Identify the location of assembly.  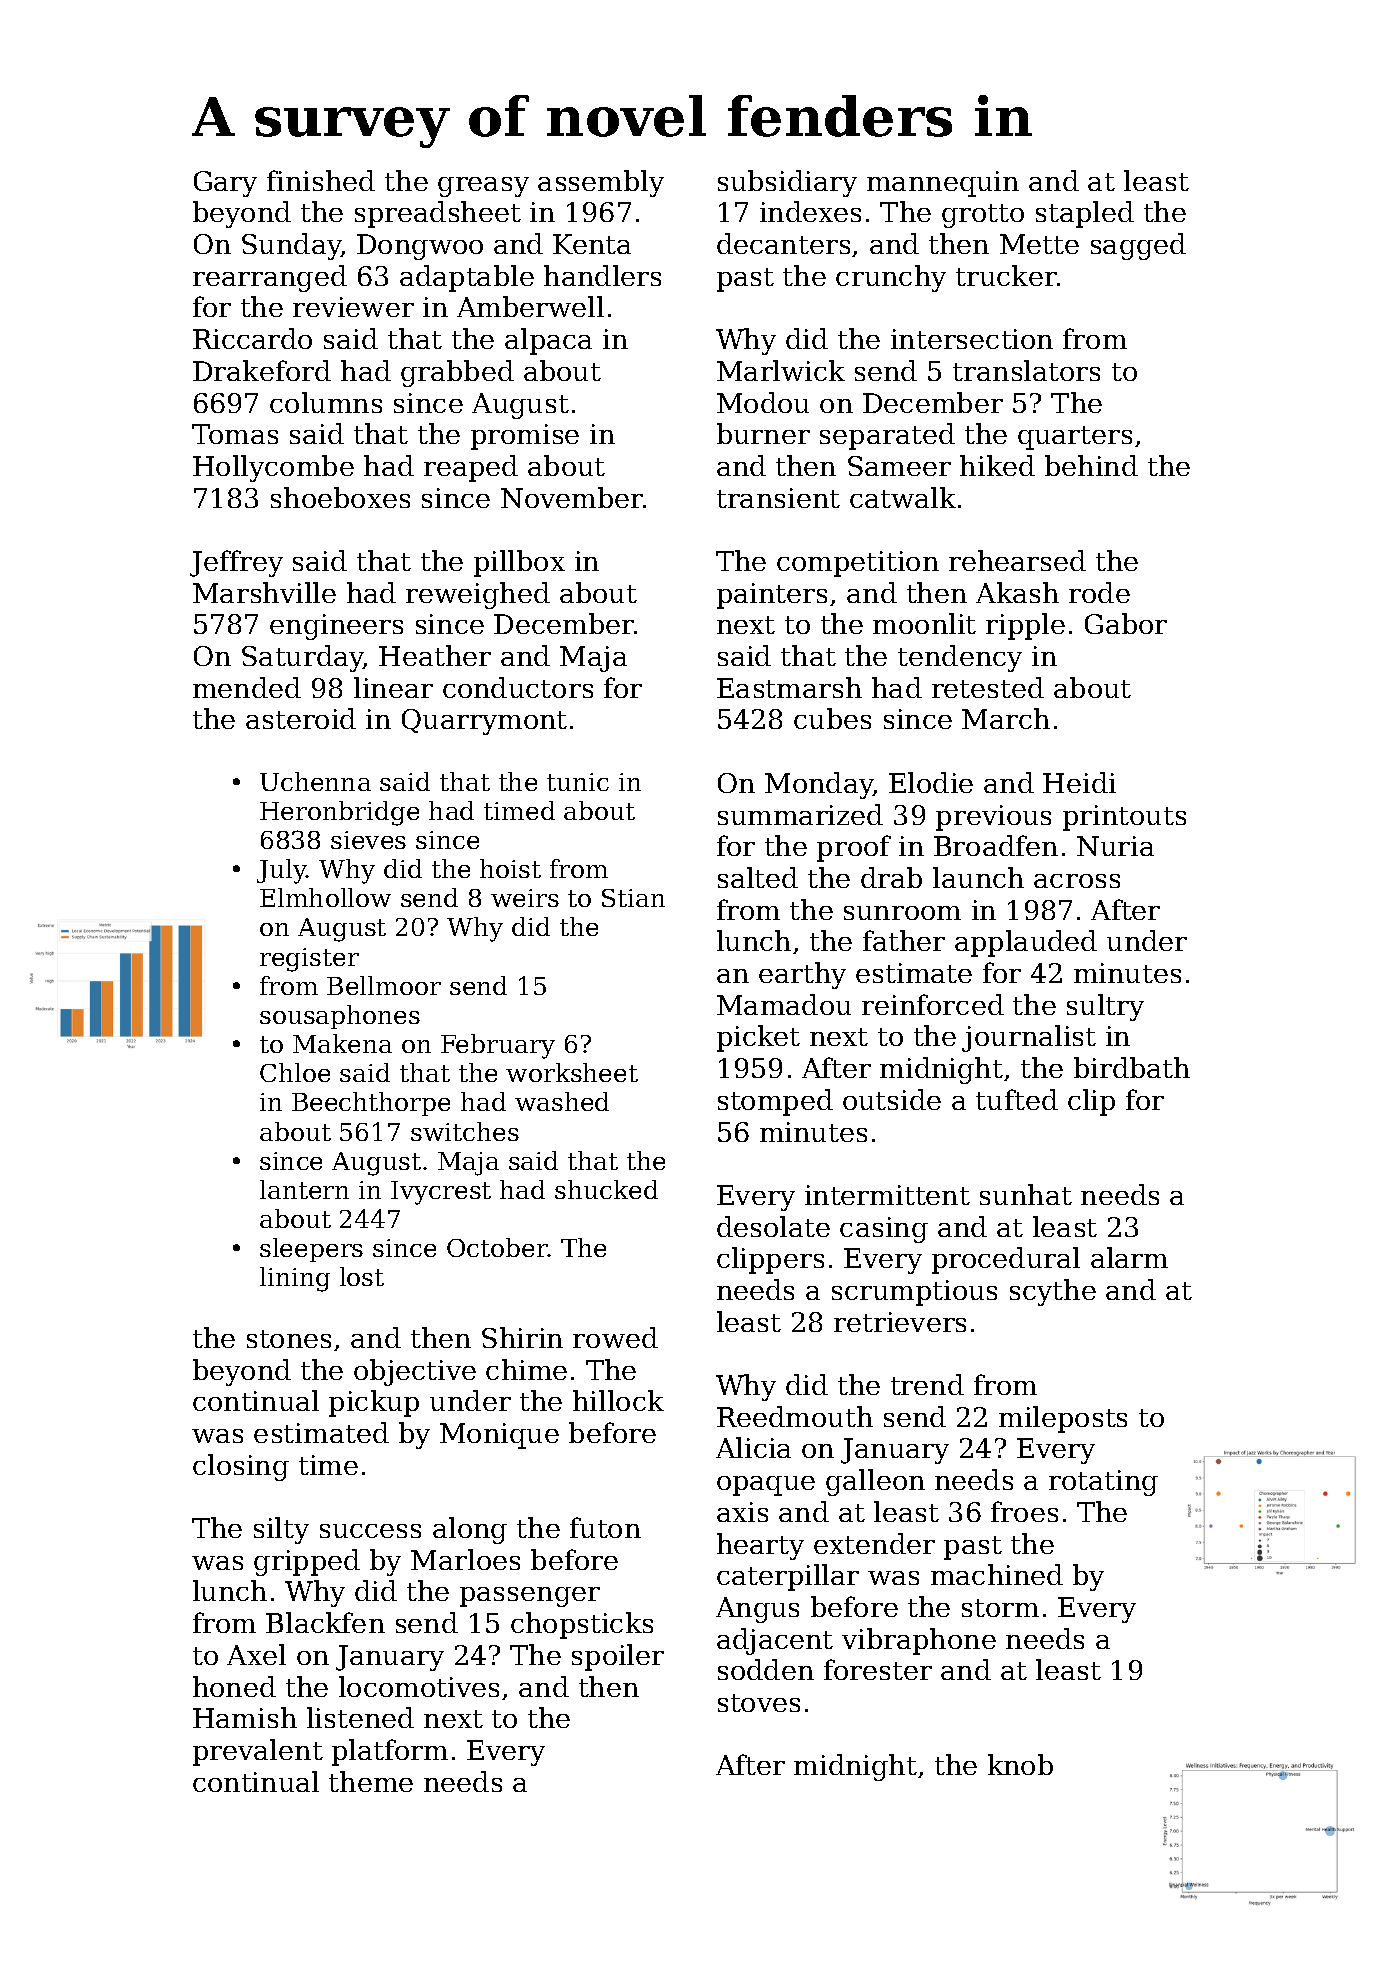
(601, 183).
